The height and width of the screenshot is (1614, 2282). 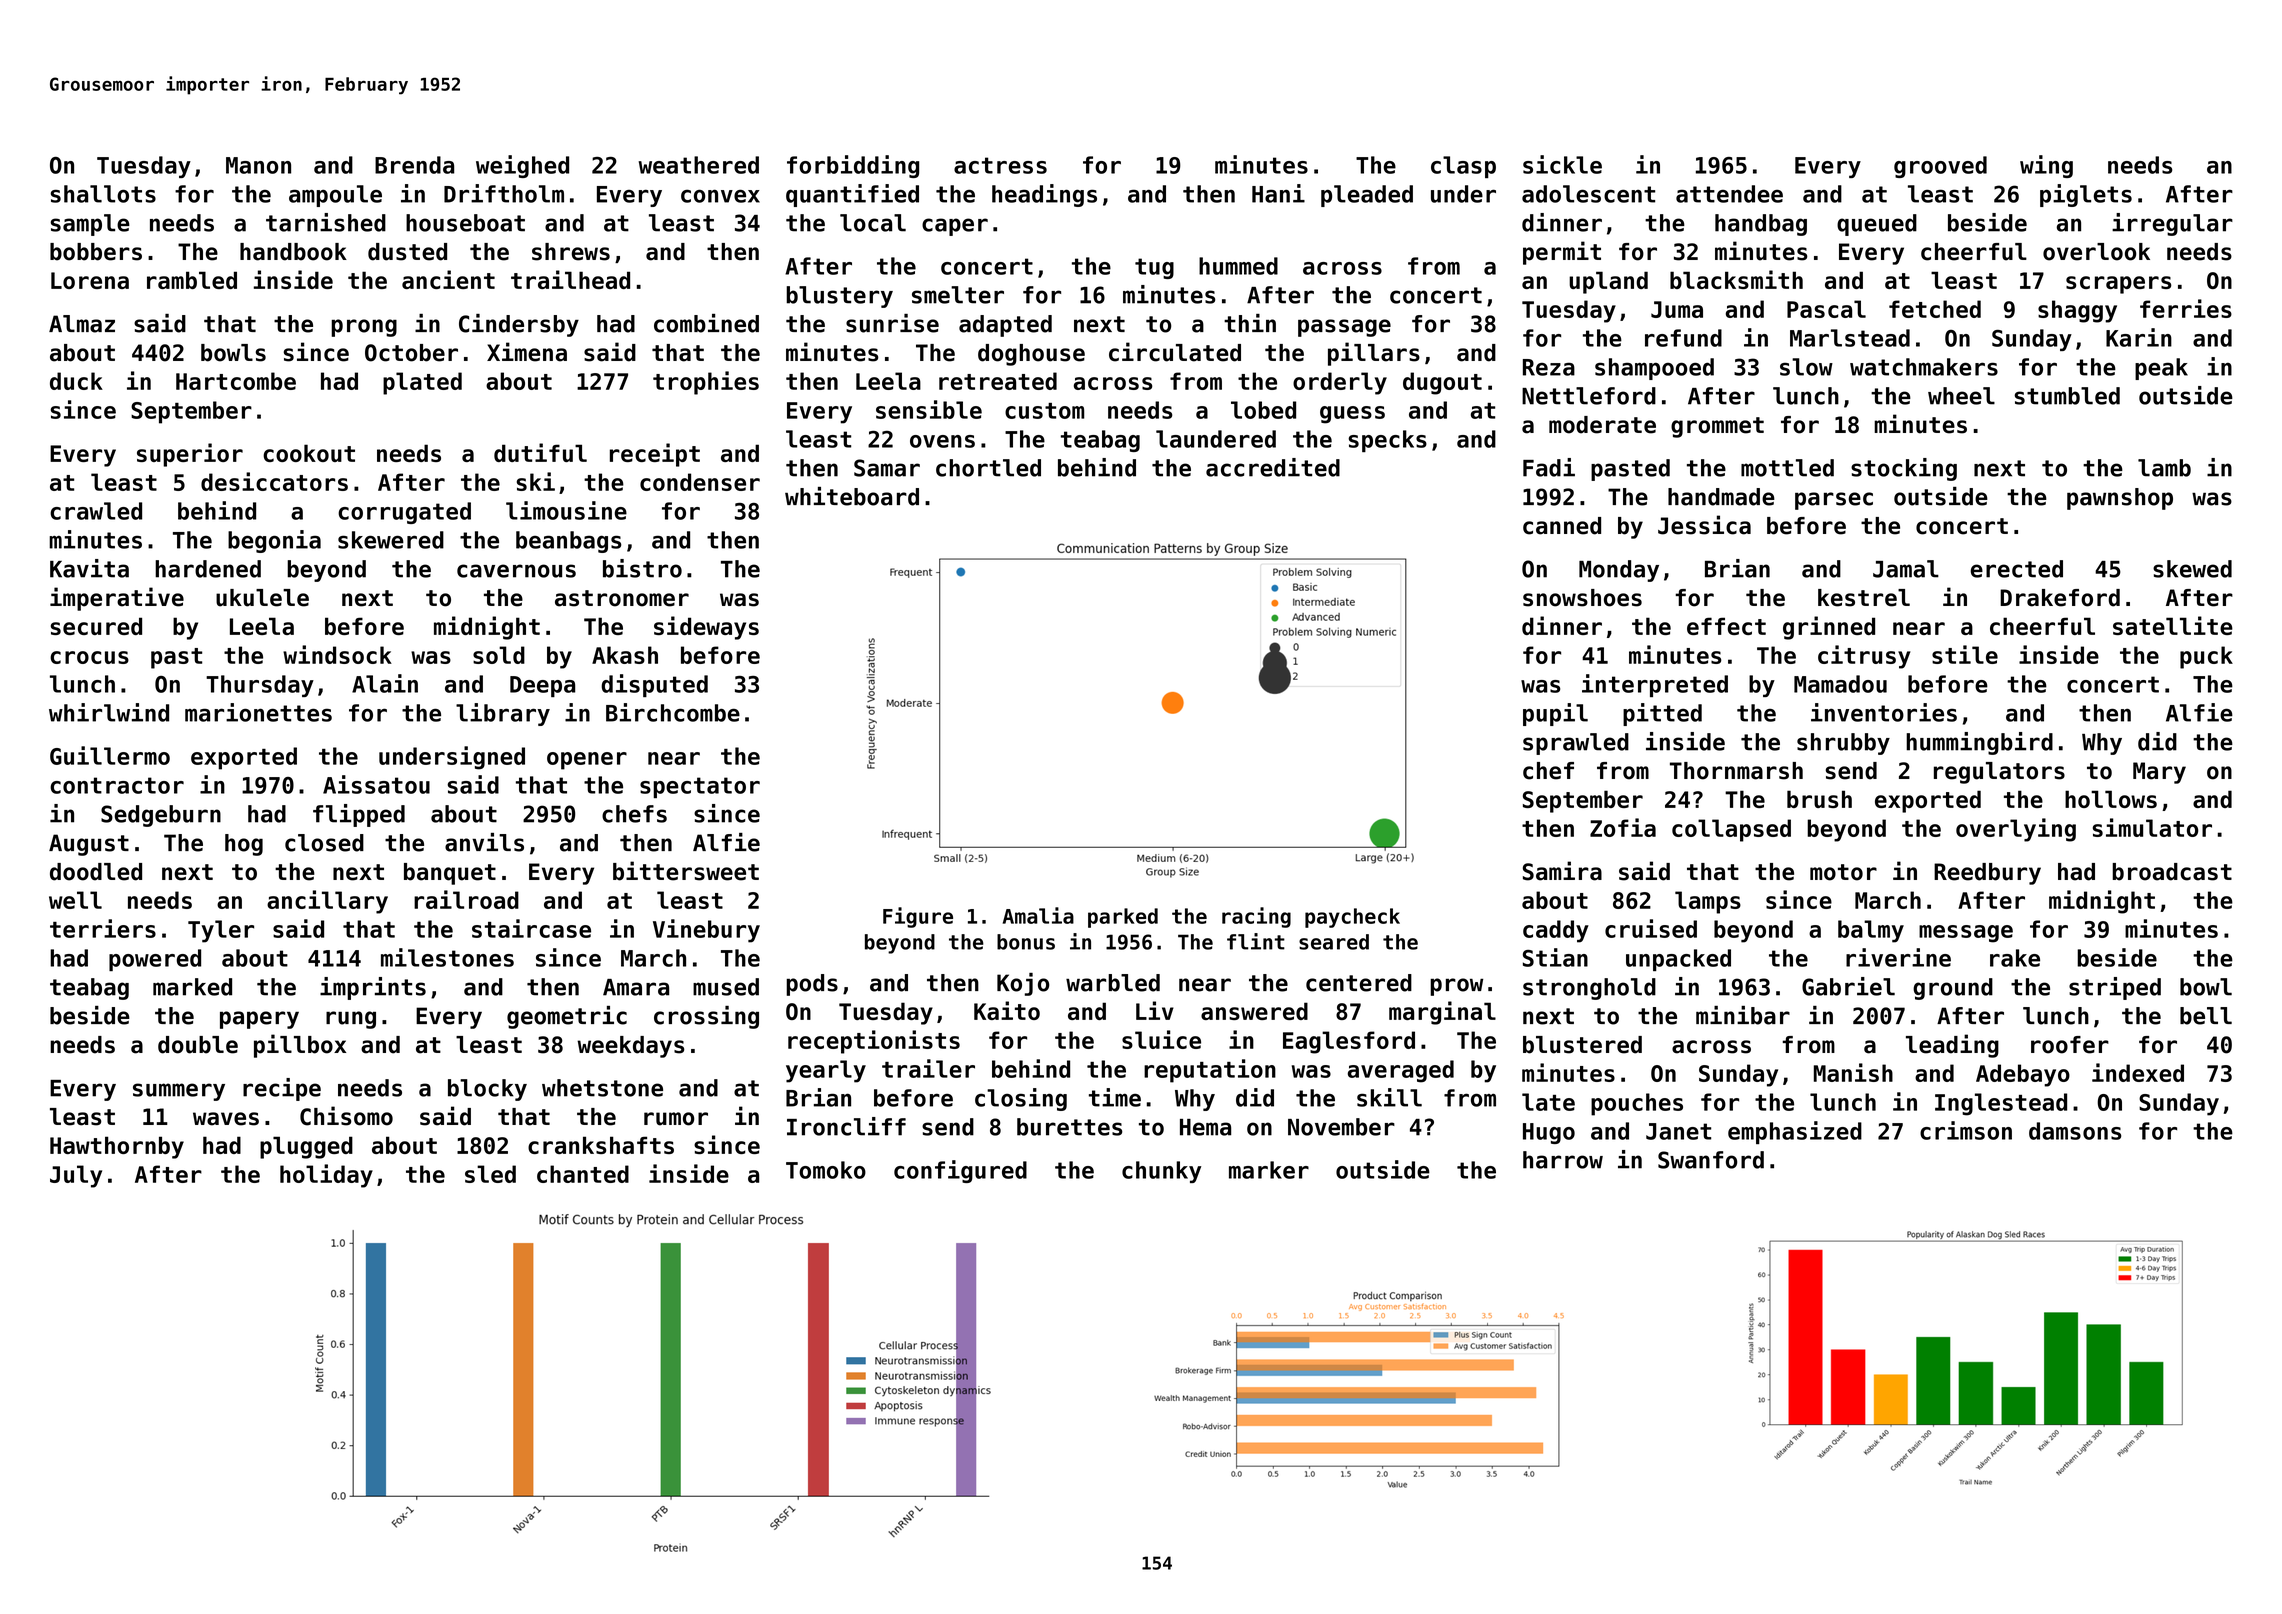 What do you see at coordinates (2192, 569) in the screenshot?
I see `skewed` at bounding box center [2192, 569].
